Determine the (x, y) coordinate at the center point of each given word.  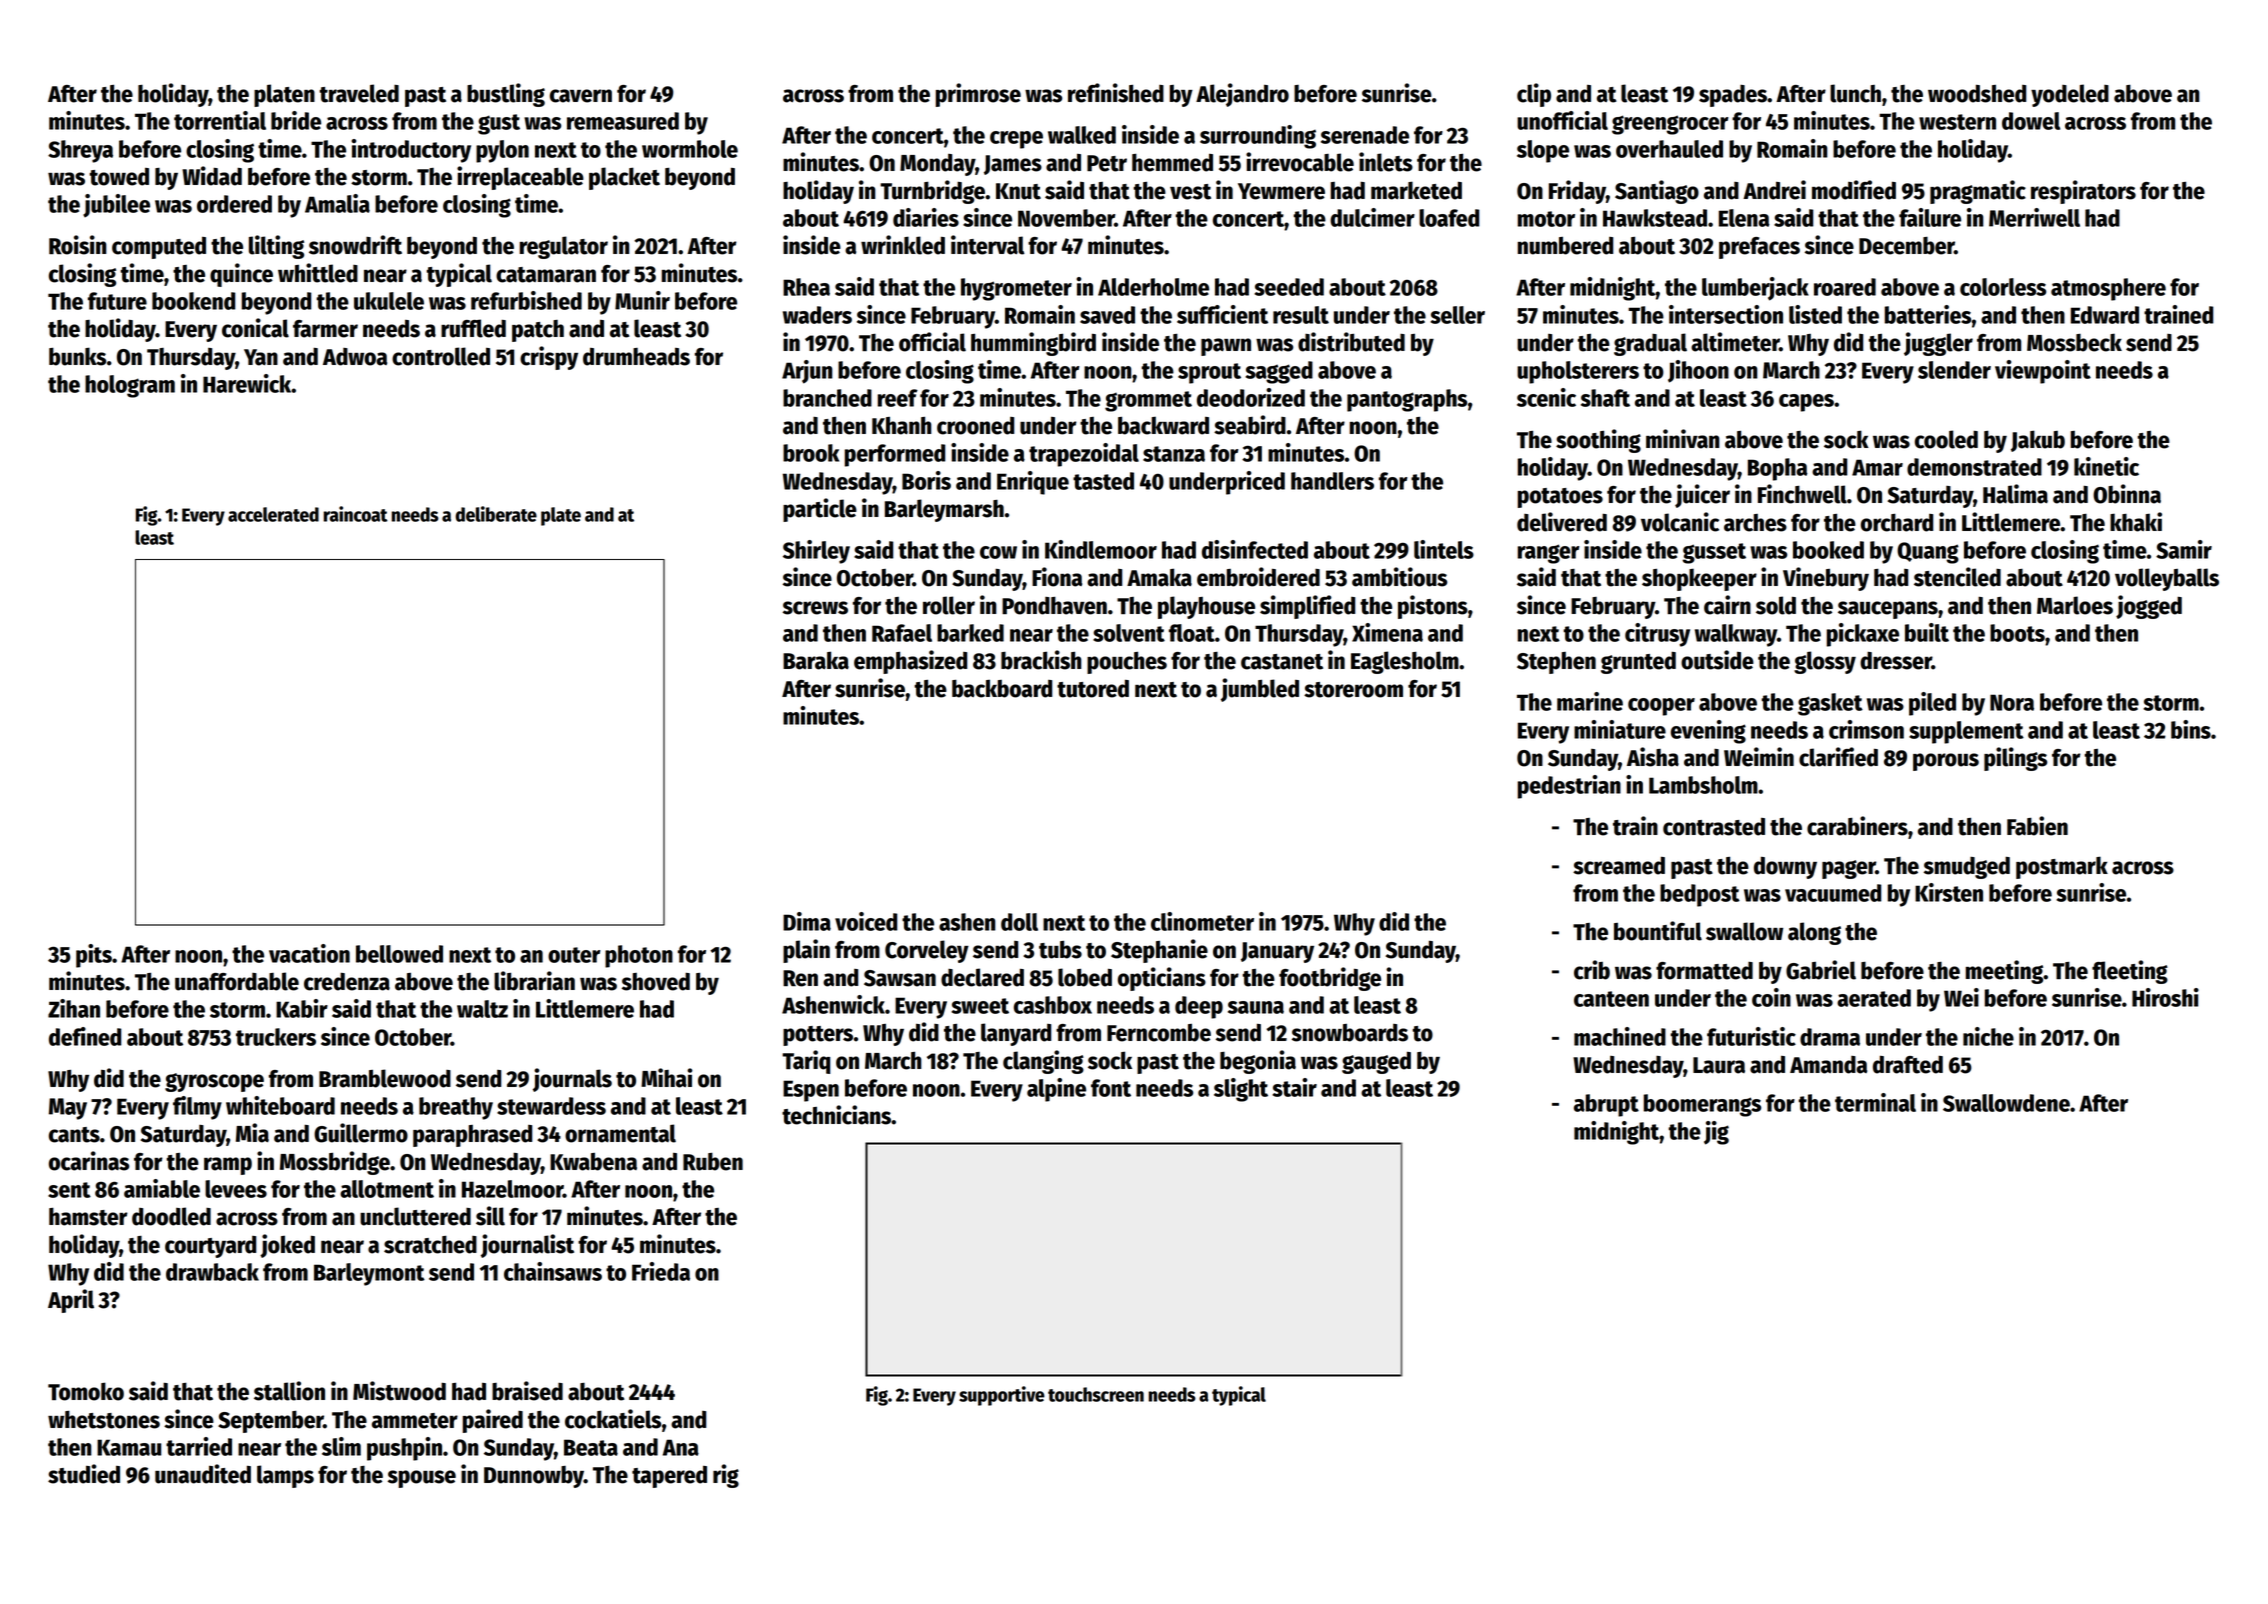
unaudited (203, 1474)
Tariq (806, 1062)
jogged (2149, 607)
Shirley (816, 552)
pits (94, 956)
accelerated (273, 514)
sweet (980, 1006)
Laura (1719, 1065)
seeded (1289, 287)
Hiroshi (2165, 997)
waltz (482, 1009)
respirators (2083, 192)
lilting (276, 247)
